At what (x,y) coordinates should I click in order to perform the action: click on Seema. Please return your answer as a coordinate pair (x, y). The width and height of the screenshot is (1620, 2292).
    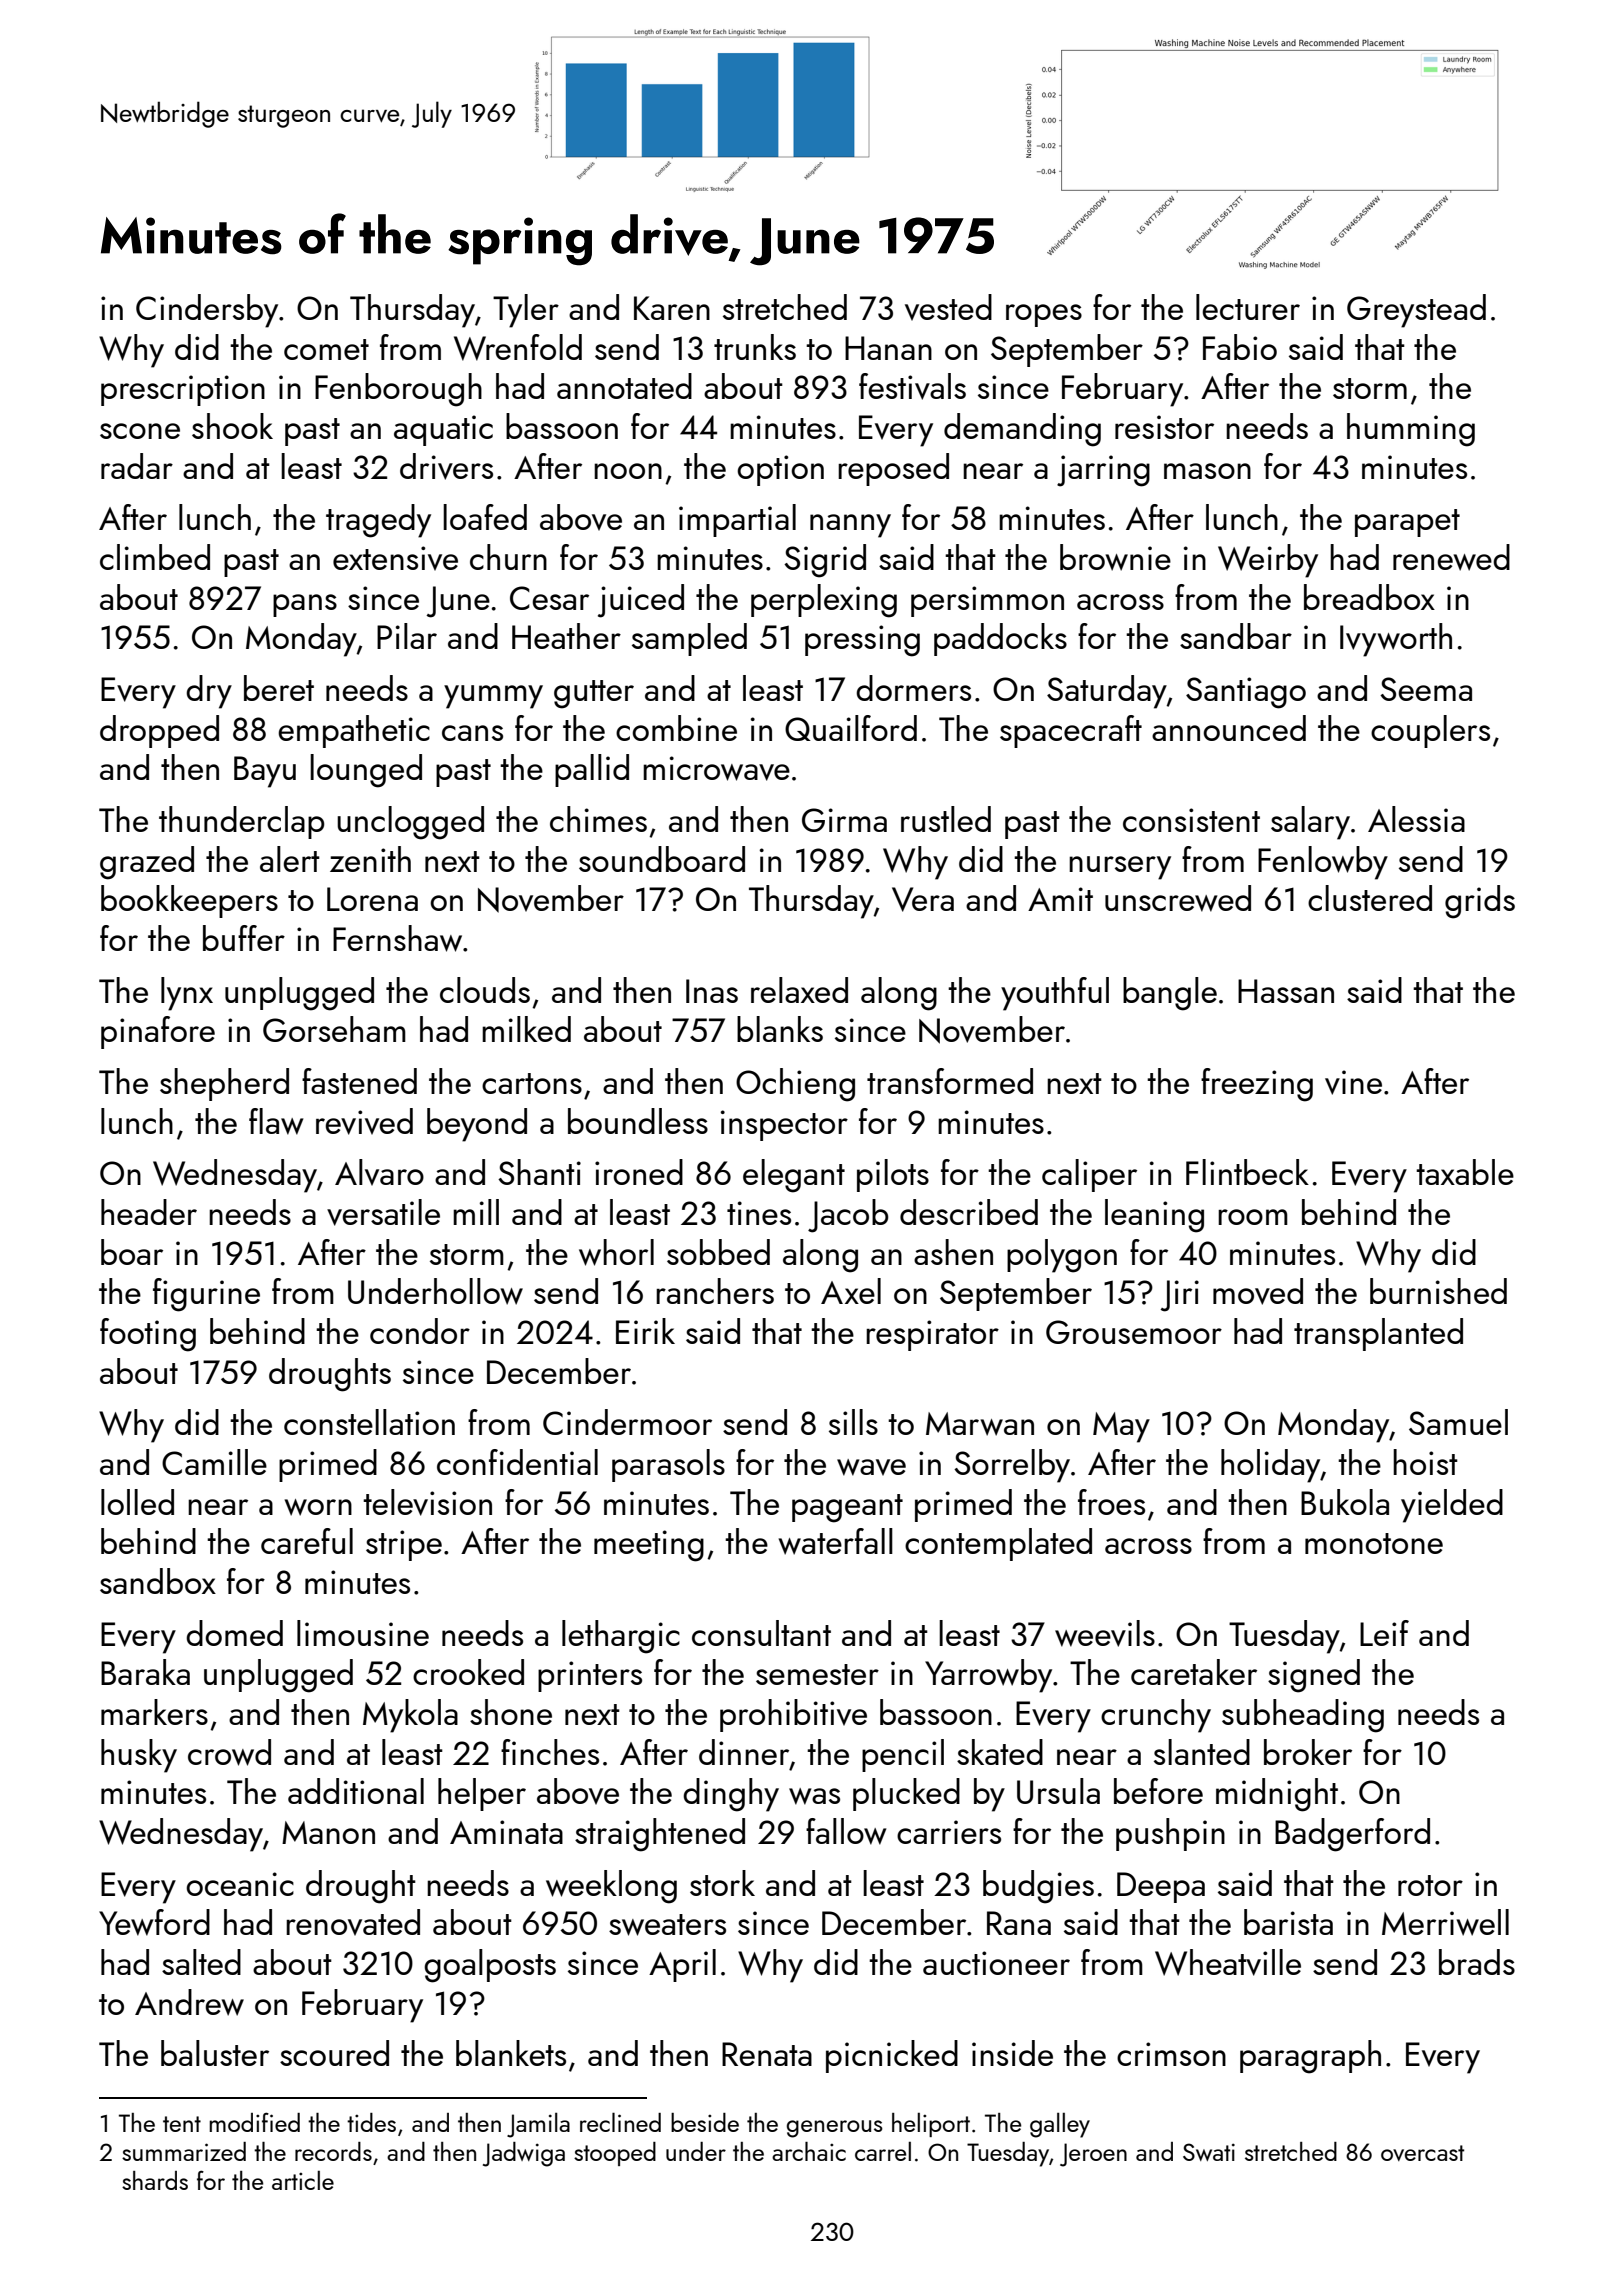
    Looking at the image, I should click on (1426, 689).
